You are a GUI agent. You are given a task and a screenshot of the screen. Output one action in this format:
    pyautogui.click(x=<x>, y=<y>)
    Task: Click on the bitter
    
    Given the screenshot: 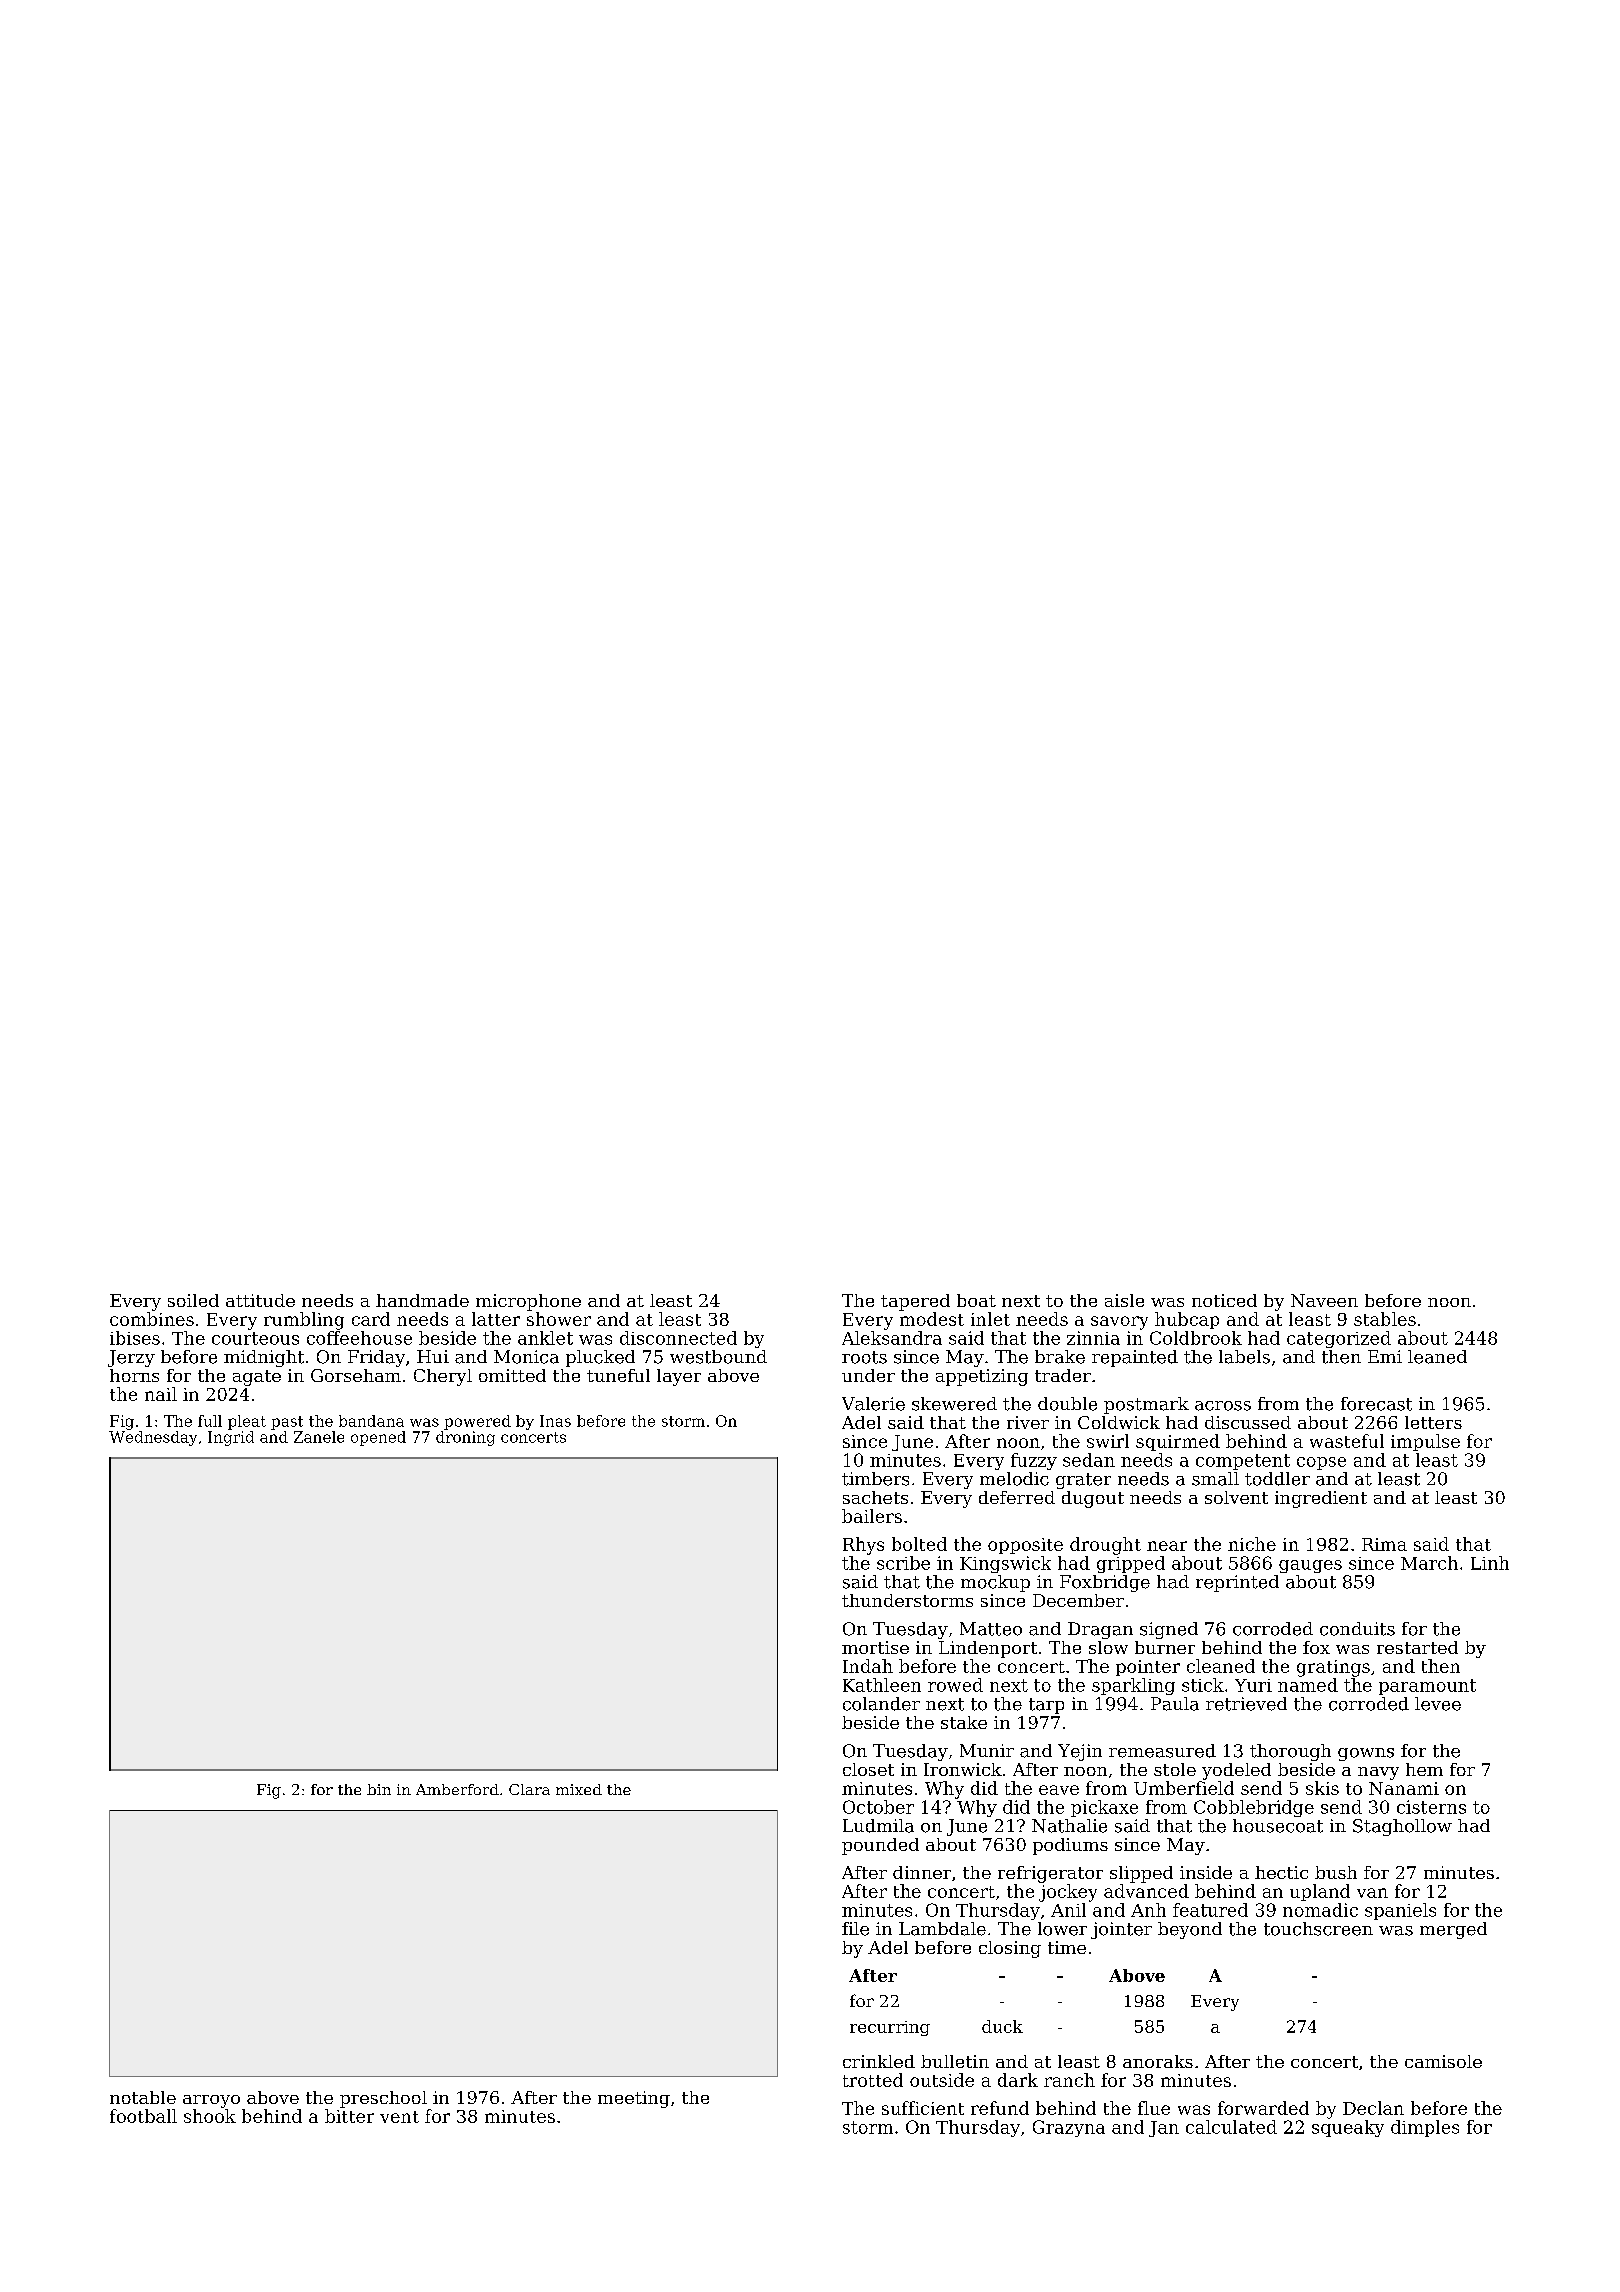 What is the action you would take?
    pyautogui.click(x=349, y=2116)
